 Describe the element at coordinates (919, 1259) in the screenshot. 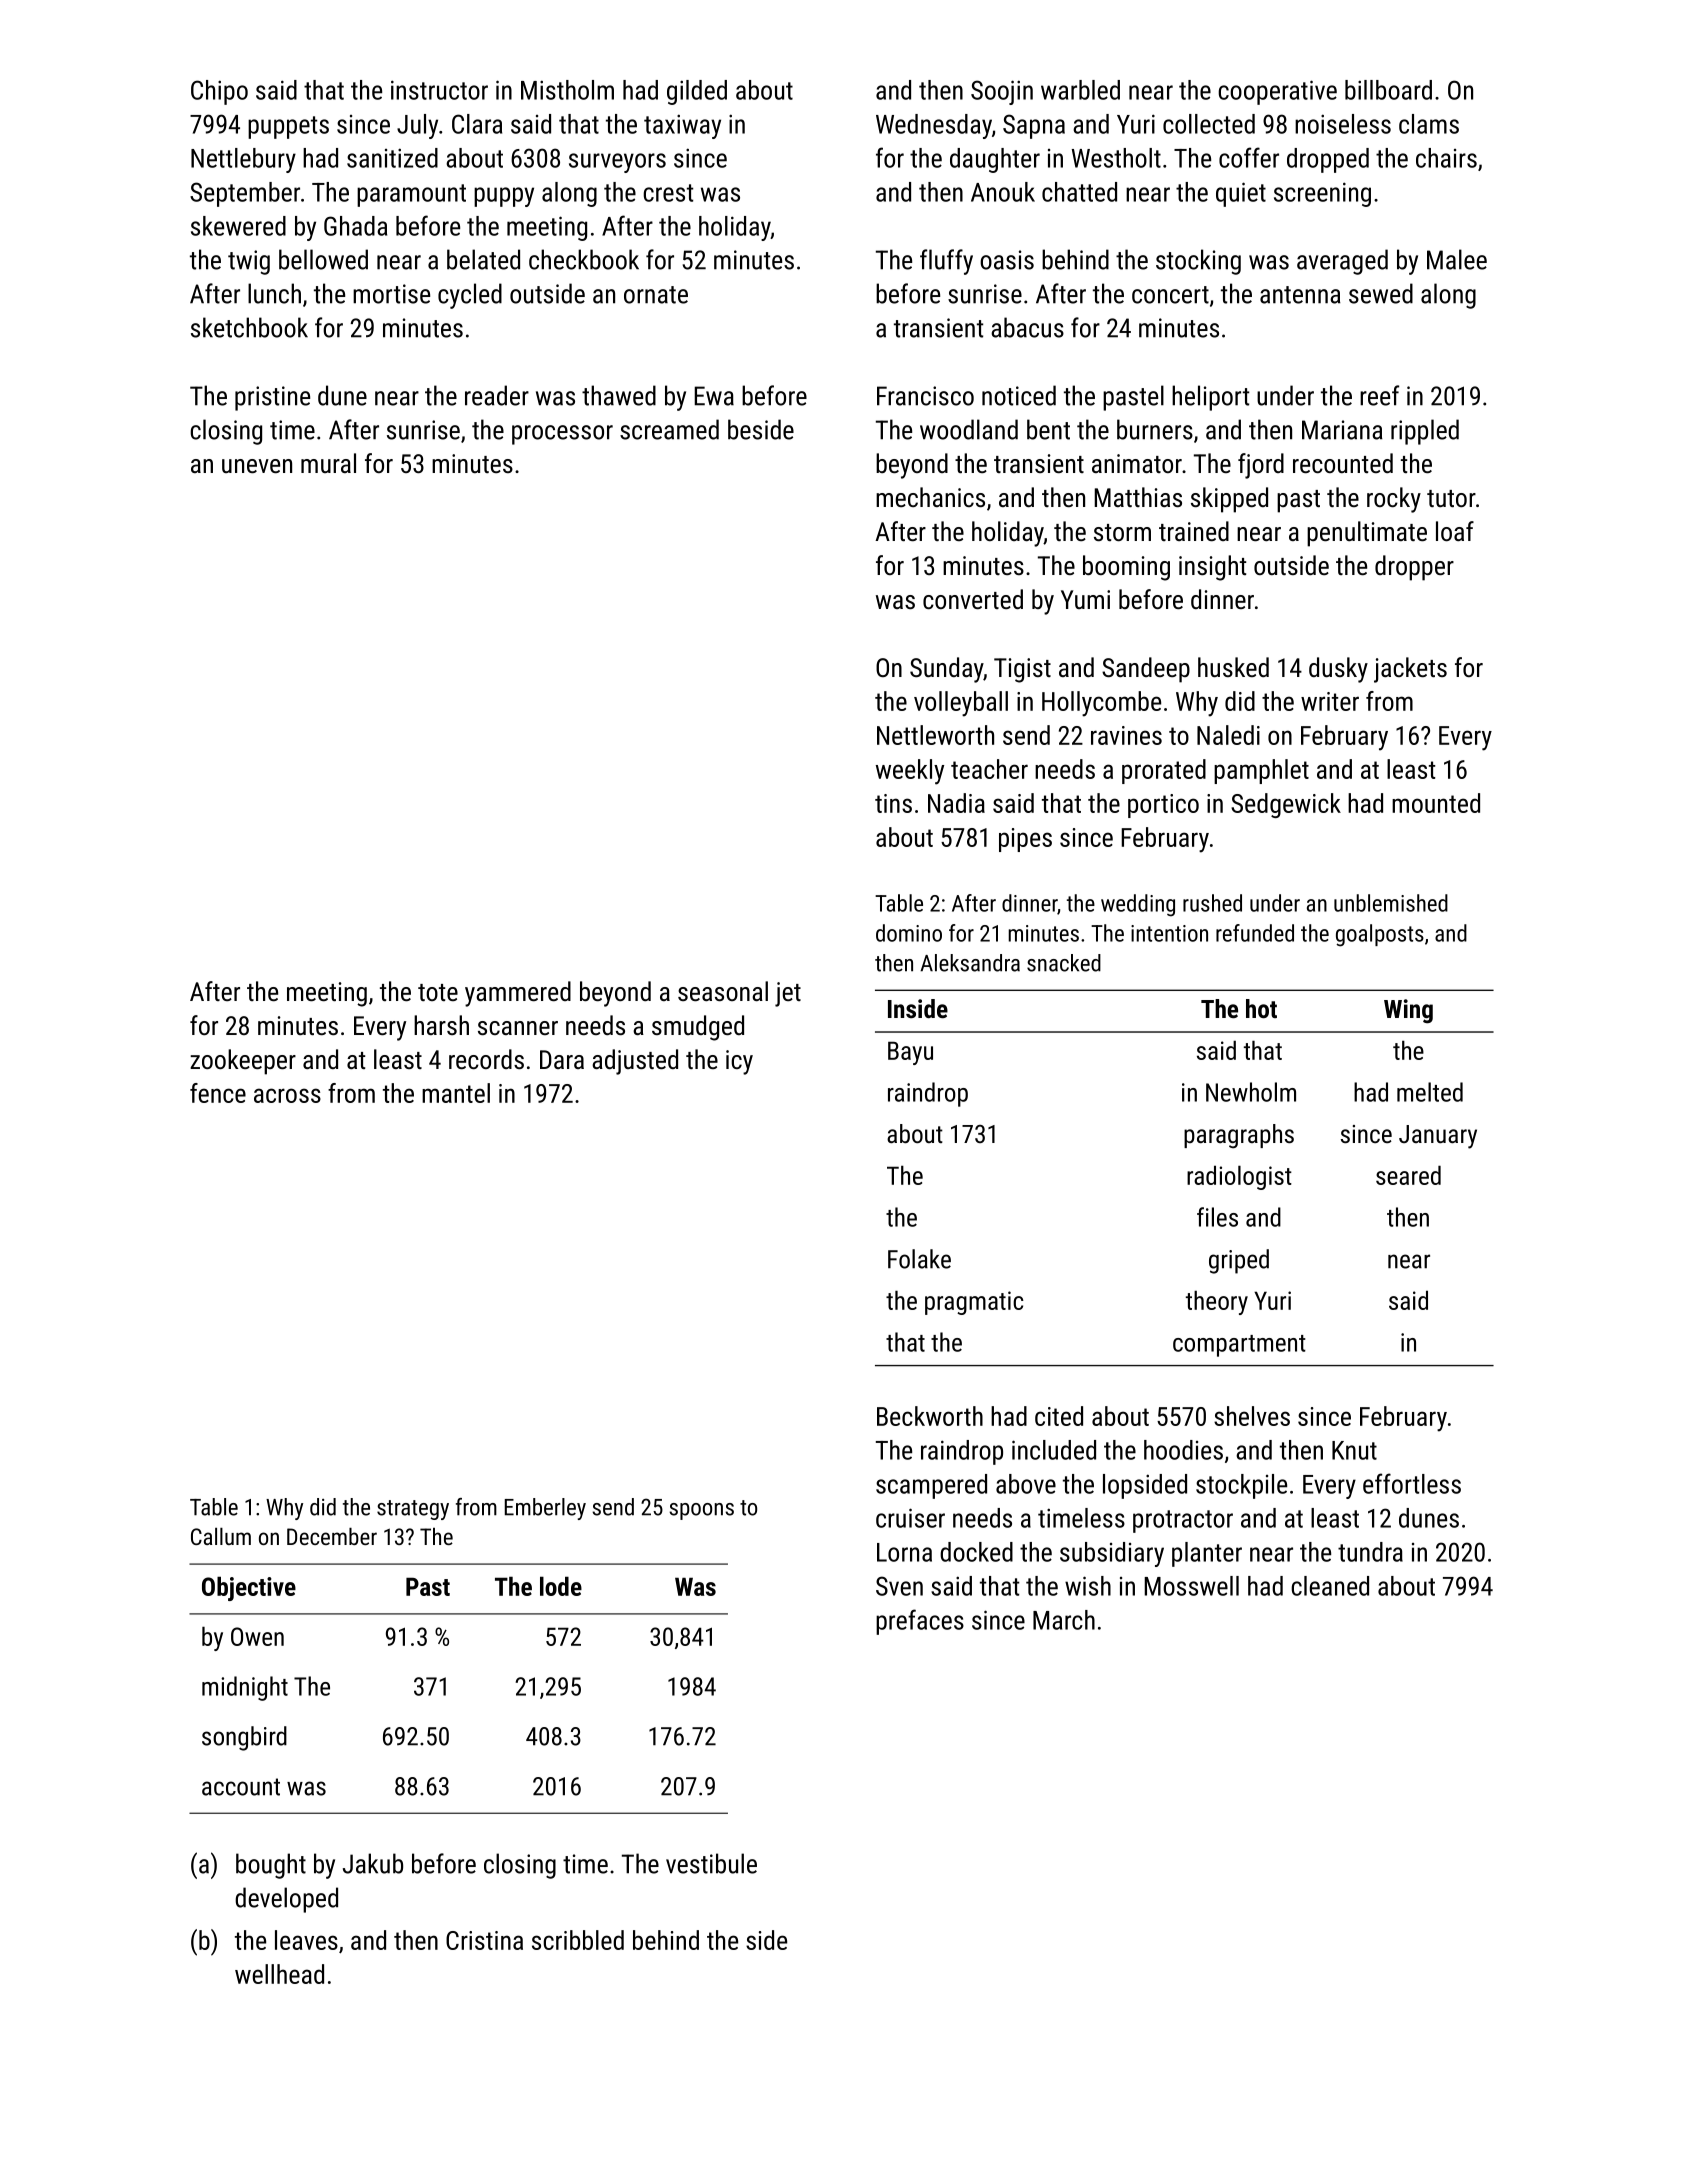

I see `Folake` at that location.
